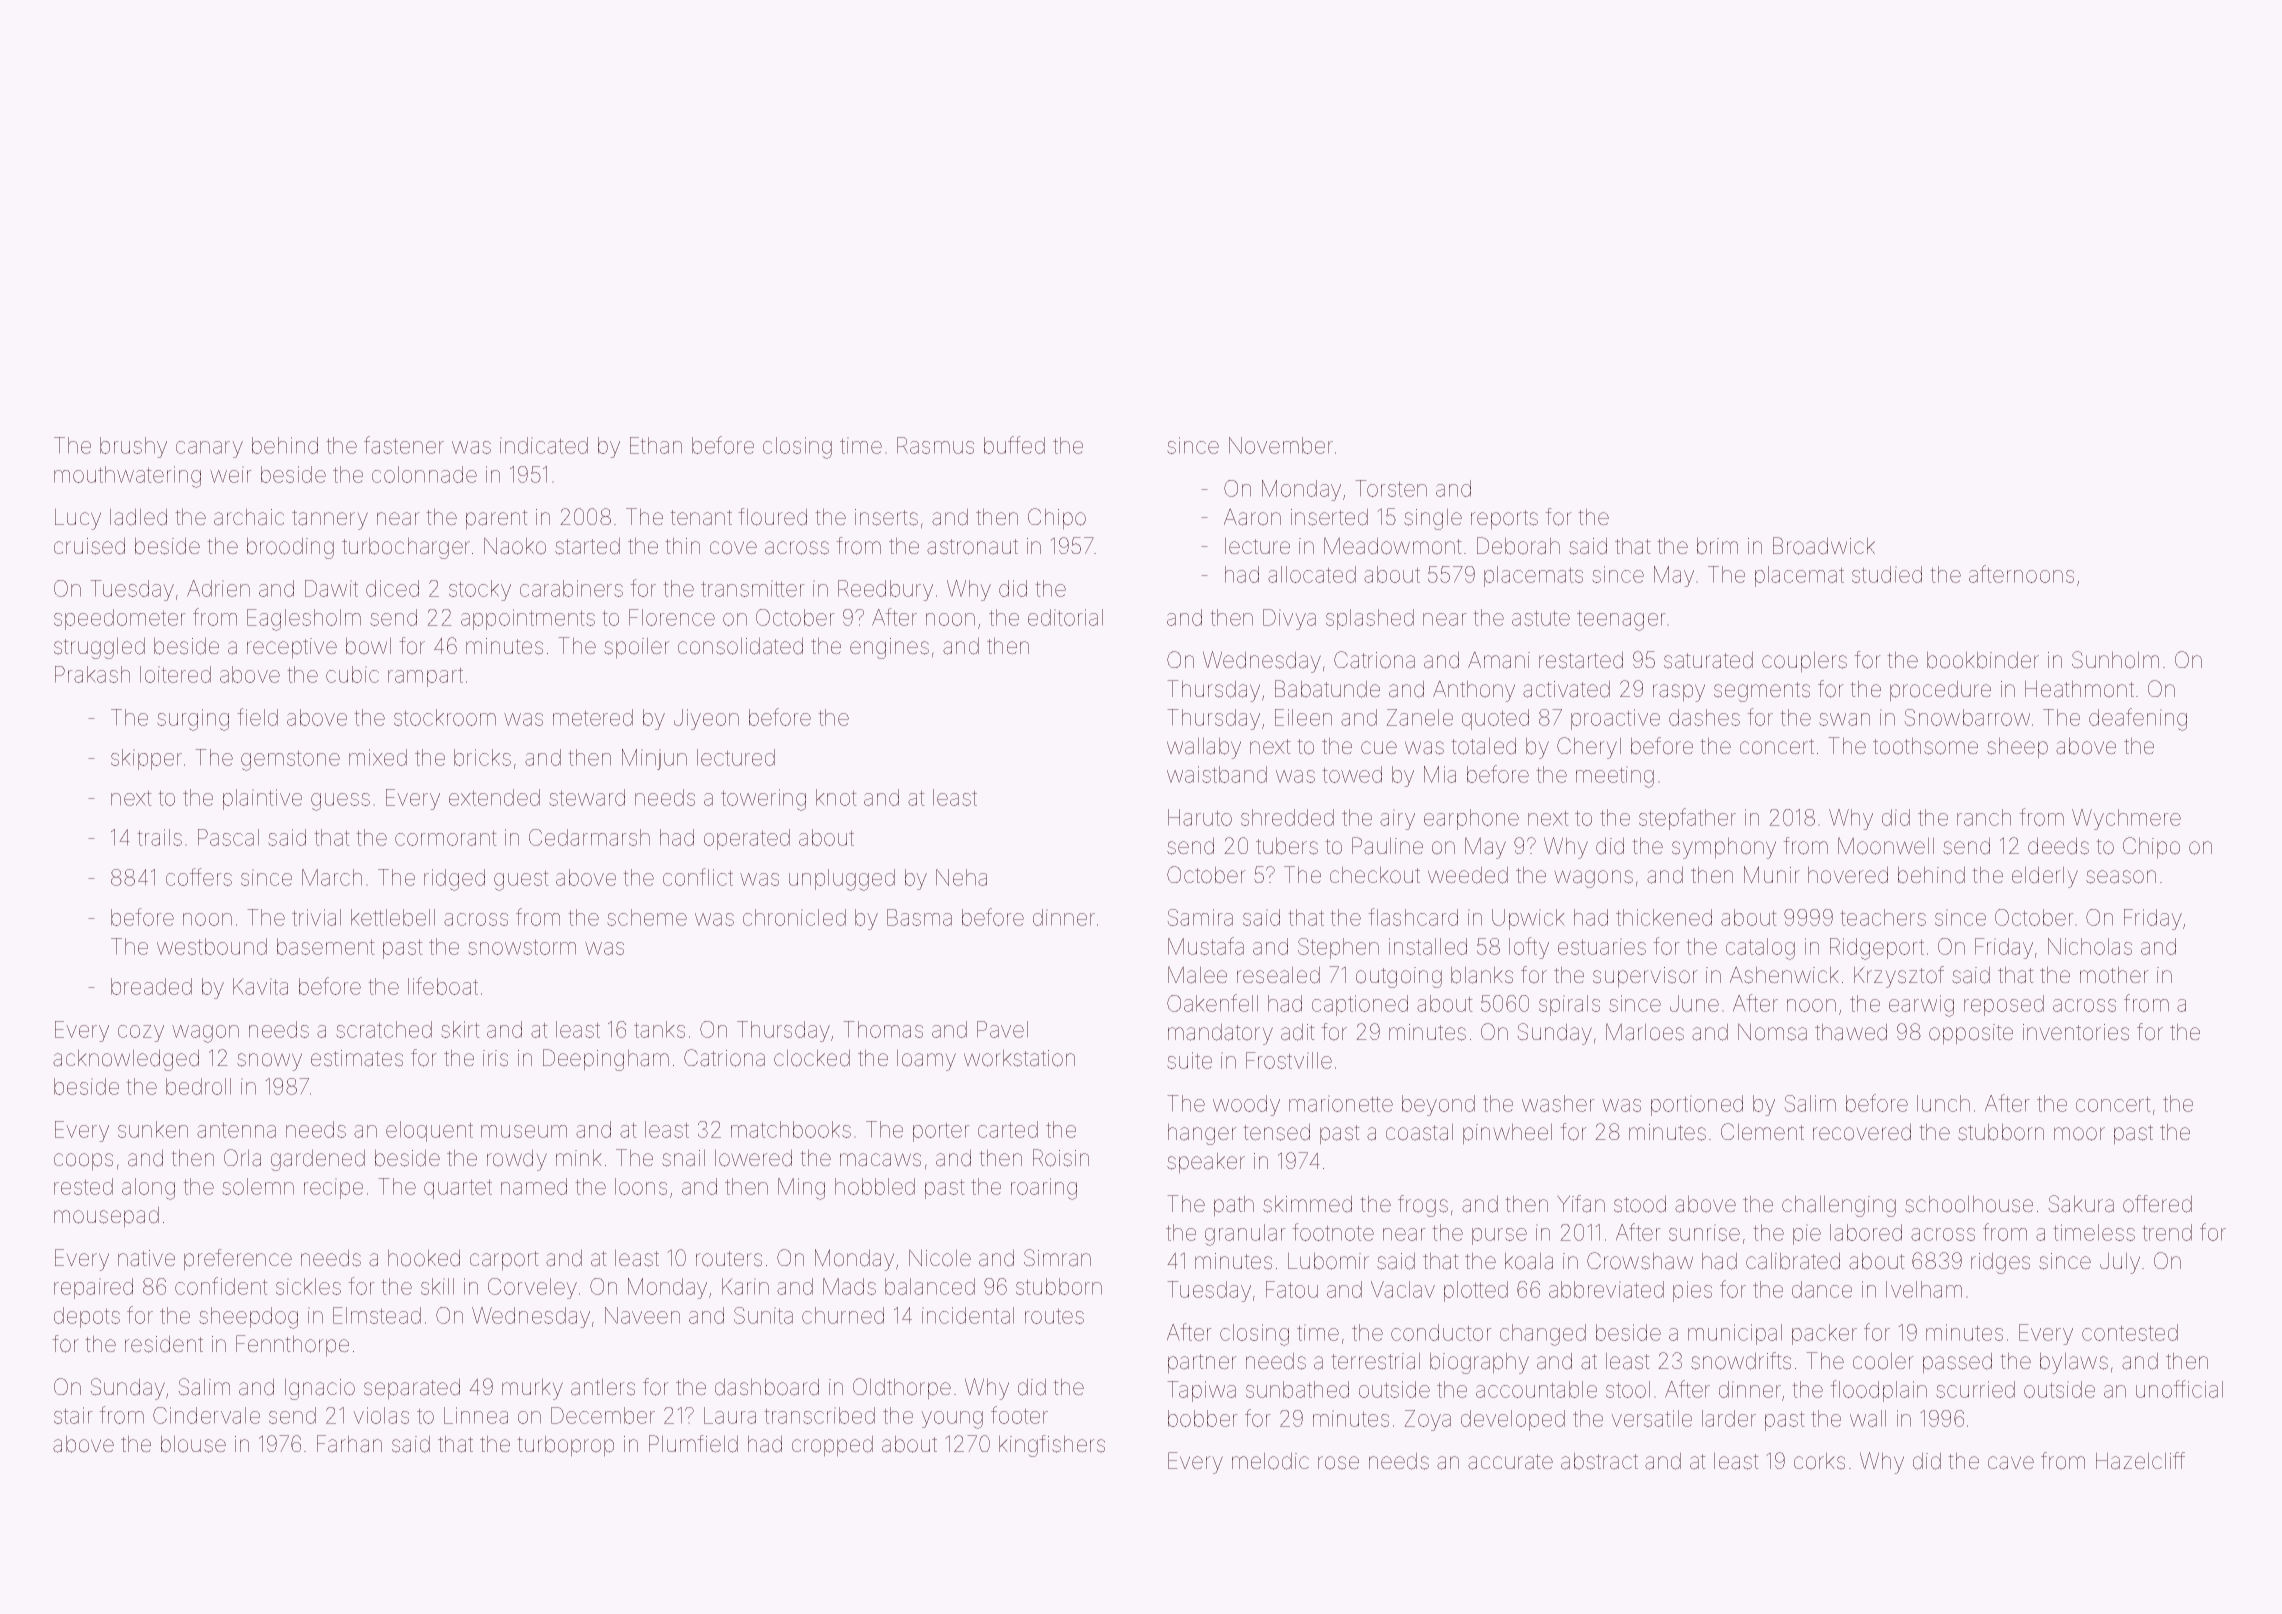 This image has width=2282, height=1614. I want to click on Sunholm, so click(2115, 660).
